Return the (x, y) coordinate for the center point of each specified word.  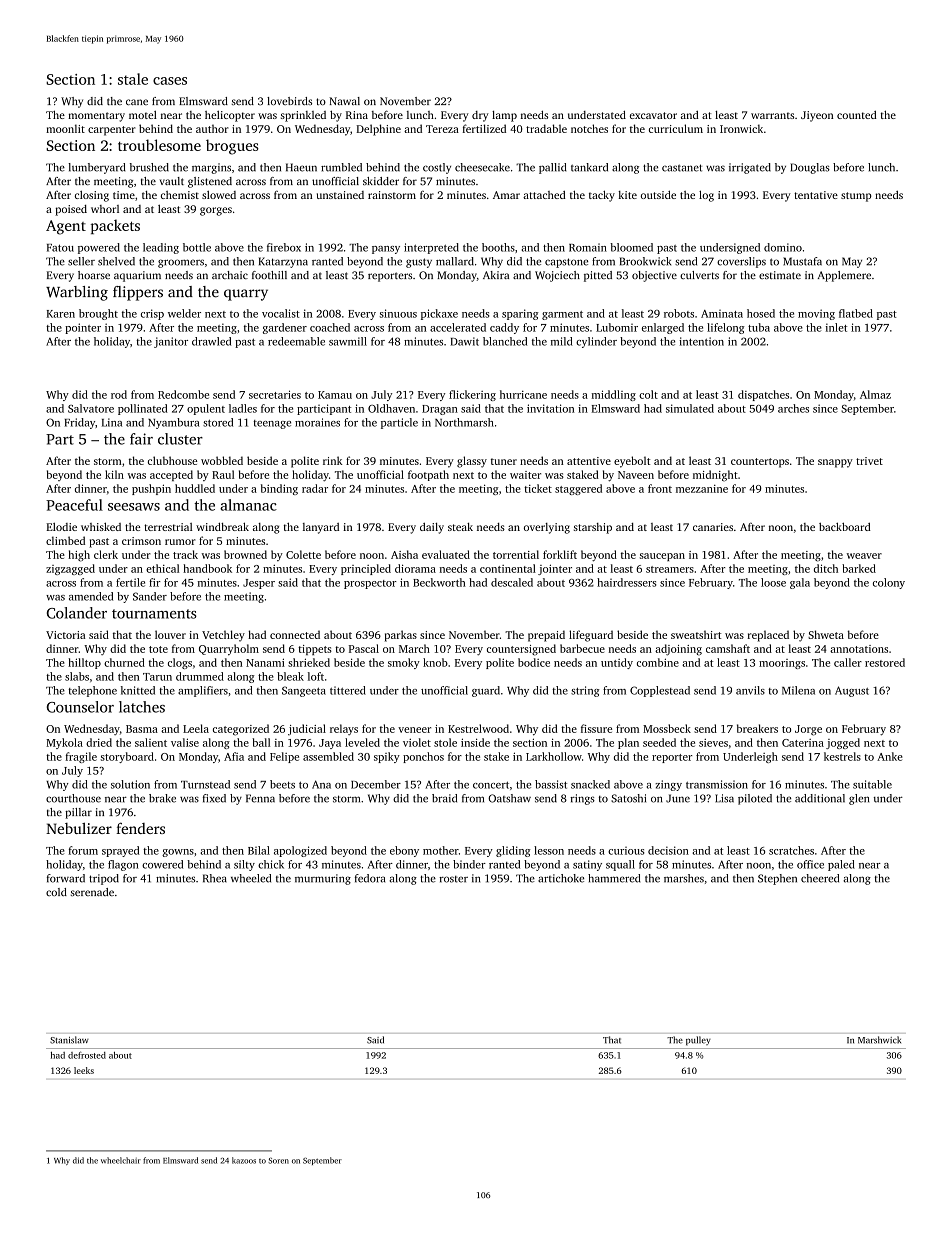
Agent (66, 227)
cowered (162, 864)
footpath (428, 475)
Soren (278, 1161)
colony (889, 583)
